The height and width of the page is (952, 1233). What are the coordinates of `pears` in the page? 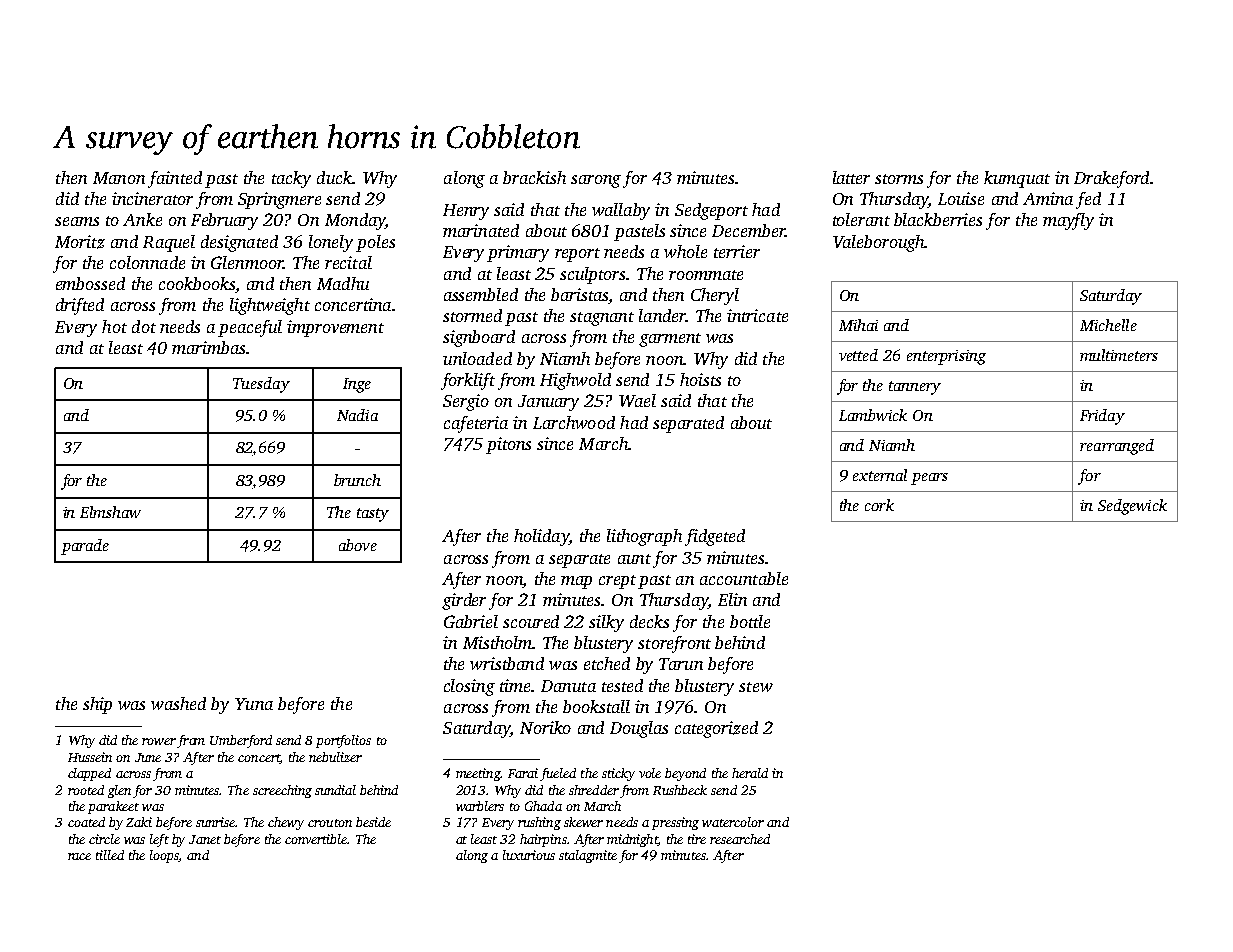 It's located at (929, 479).
